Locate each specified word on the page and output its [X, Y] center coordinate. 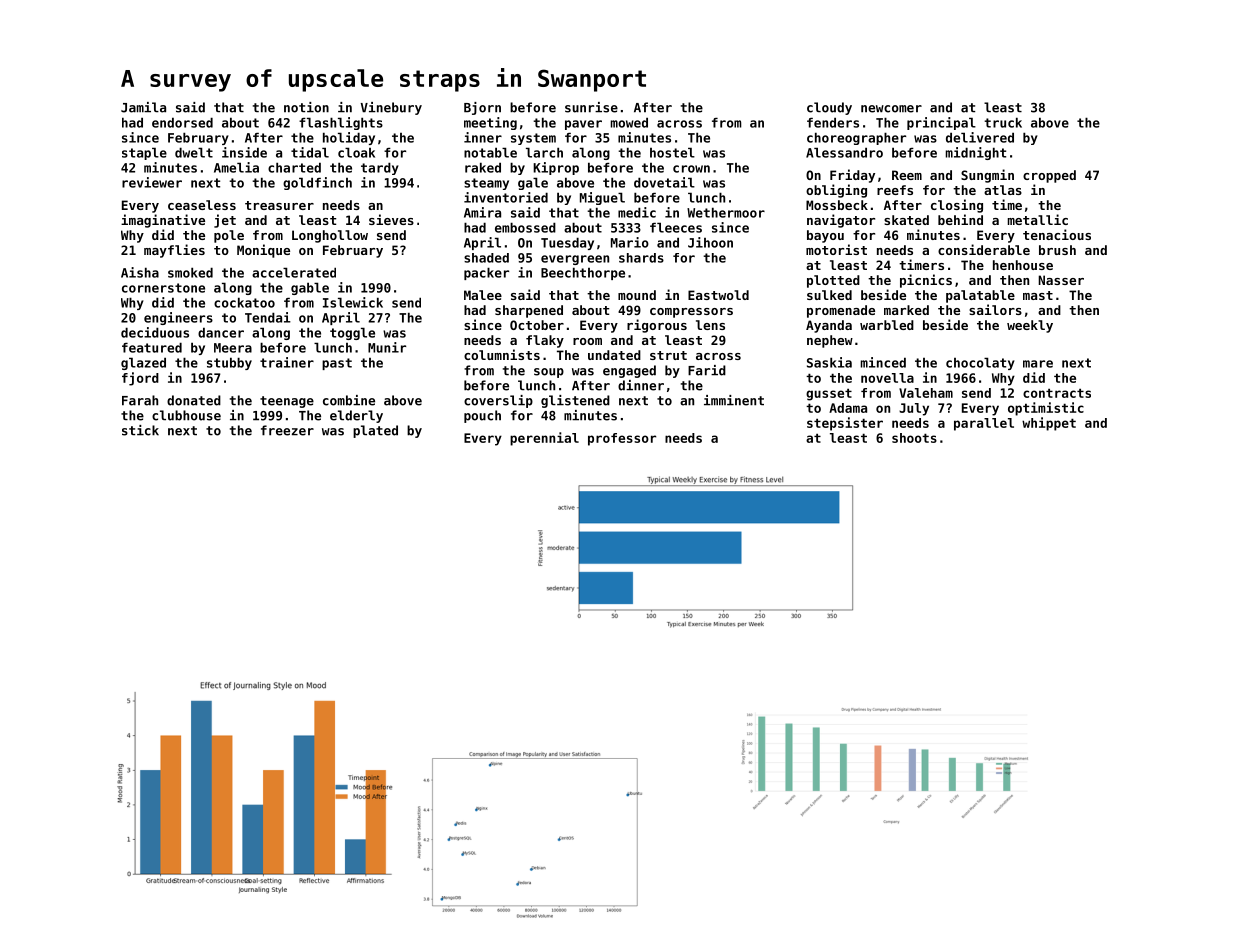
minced [883, 362]
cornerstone [163, 288]
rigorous [657, 326]
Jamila [143, 107]
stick [140, 430]
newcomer [891, 109]
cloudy [829, 108]
